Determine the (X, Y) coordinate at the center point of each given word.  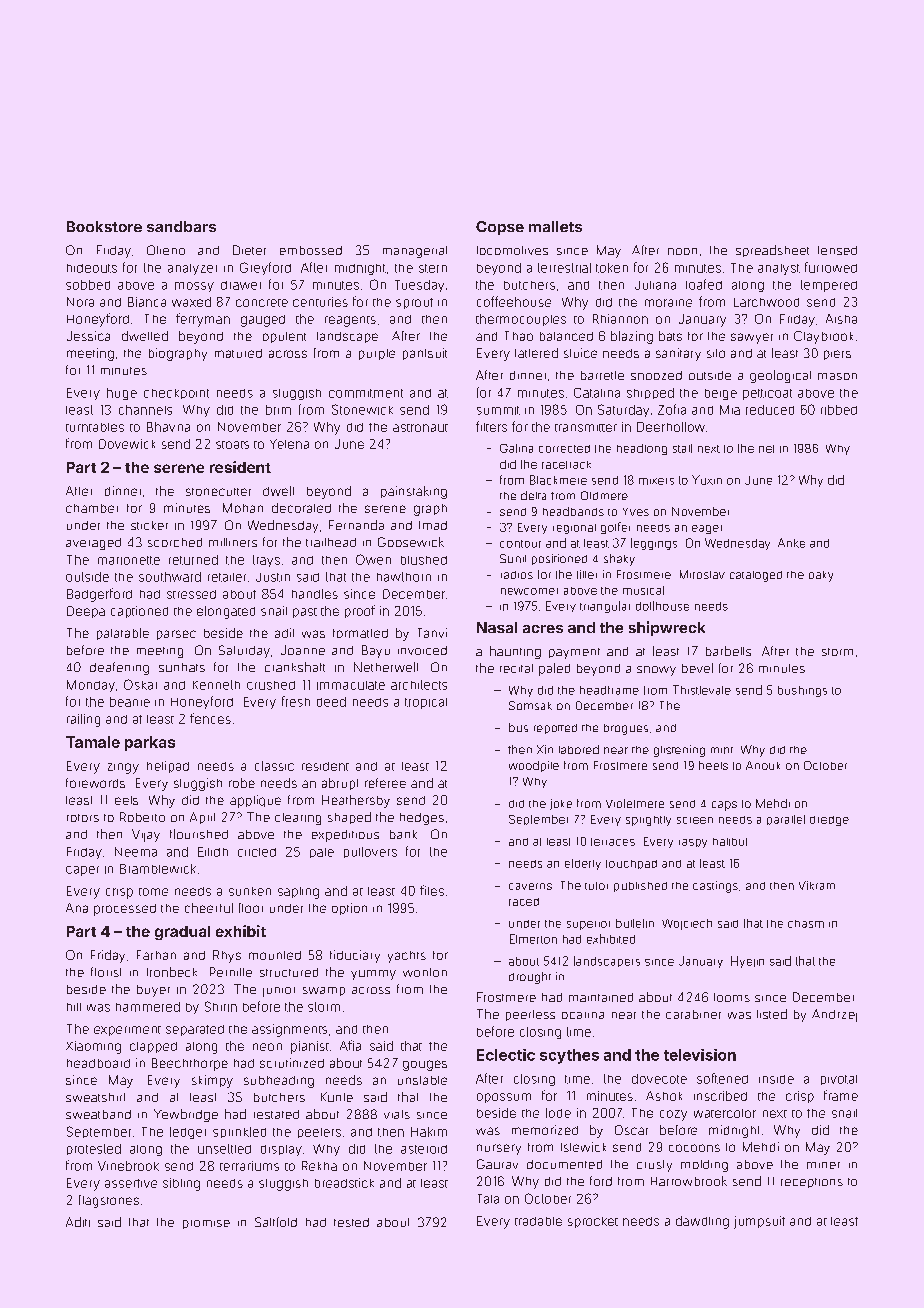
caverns (530, 886)
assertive (131, 1183)
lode (558, 1113)
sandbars (181, 226)
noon (682, 251)
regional (574, 529)
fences (210, 718)
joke (561, 804)
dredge (829, 821)
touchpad (631, 864)
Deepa (86, 612)
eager (707, 529)
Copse (500, 228)
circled (257, 852)
